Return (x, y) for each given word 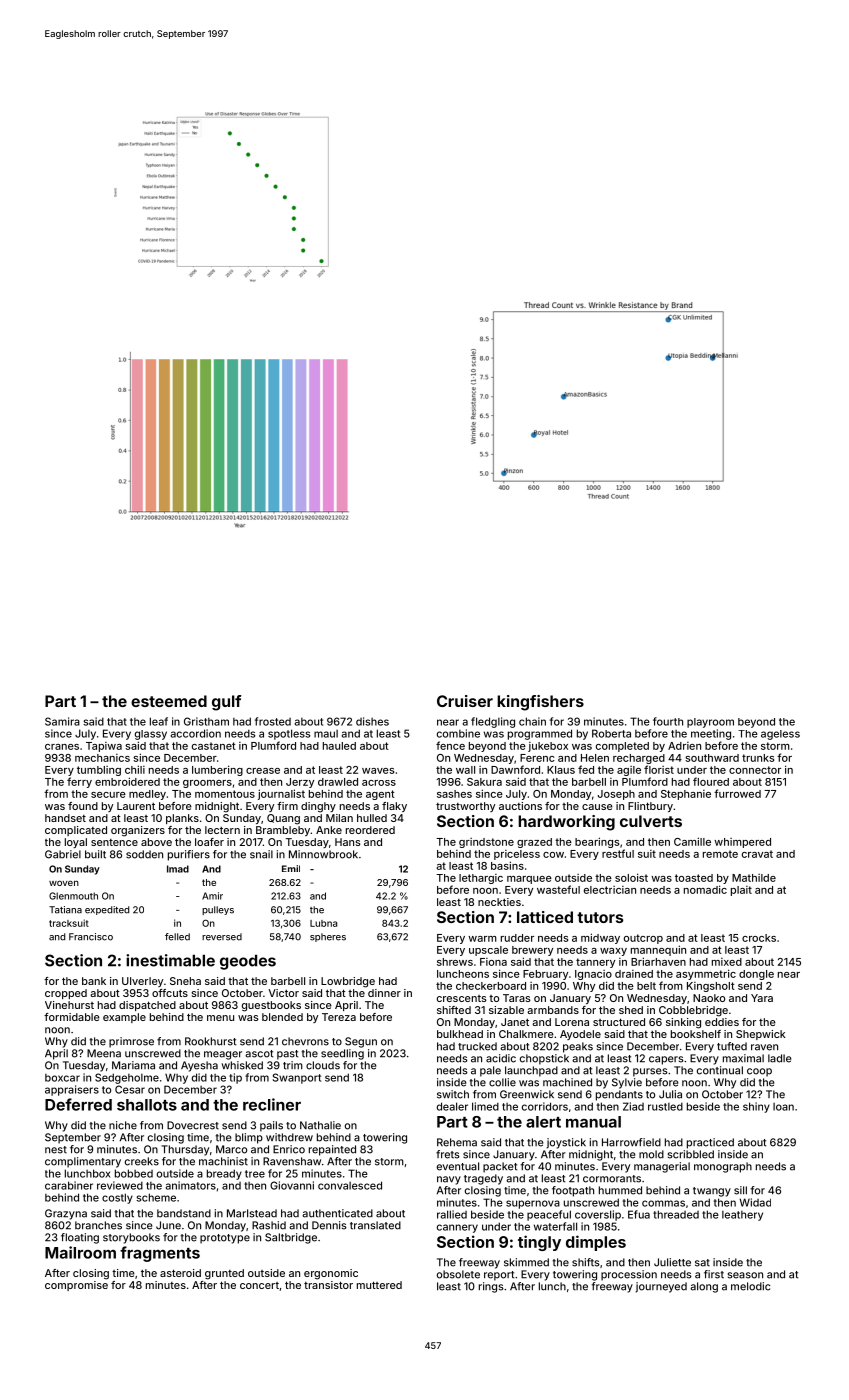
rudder (517, 938)
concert (259, 1285)
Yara (762, 998)
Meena (104, 1053)
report (499, 1276)
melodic (750, 1286)
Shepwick (761, 1035)
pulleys (218, 910)
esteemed (169, 701)
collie (502, 1082)
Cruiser (465, 701)
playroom (710, 723)
